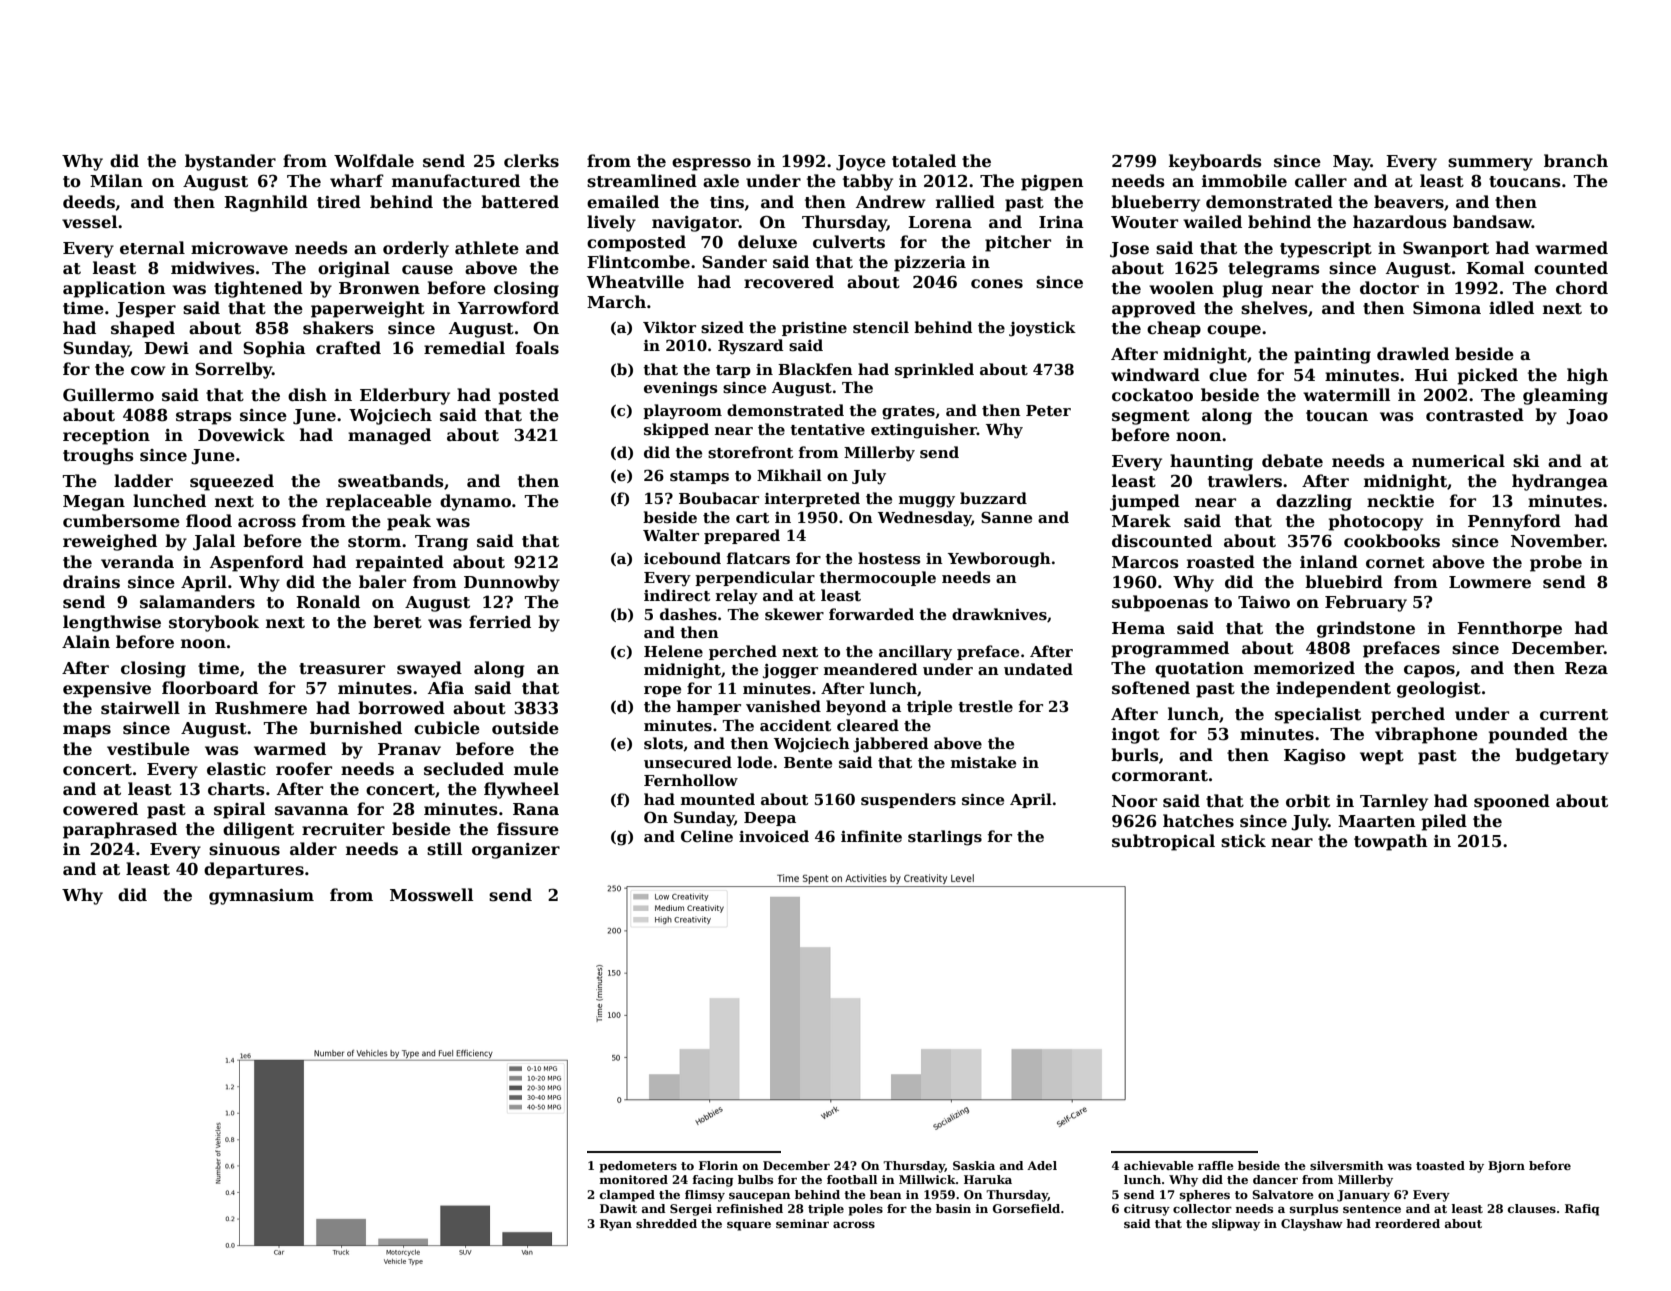 This screenshot has width=1671, height=1291. Describe the element at coordinates (861, 163) in the screenshot. I see `Joyce` at that location.
